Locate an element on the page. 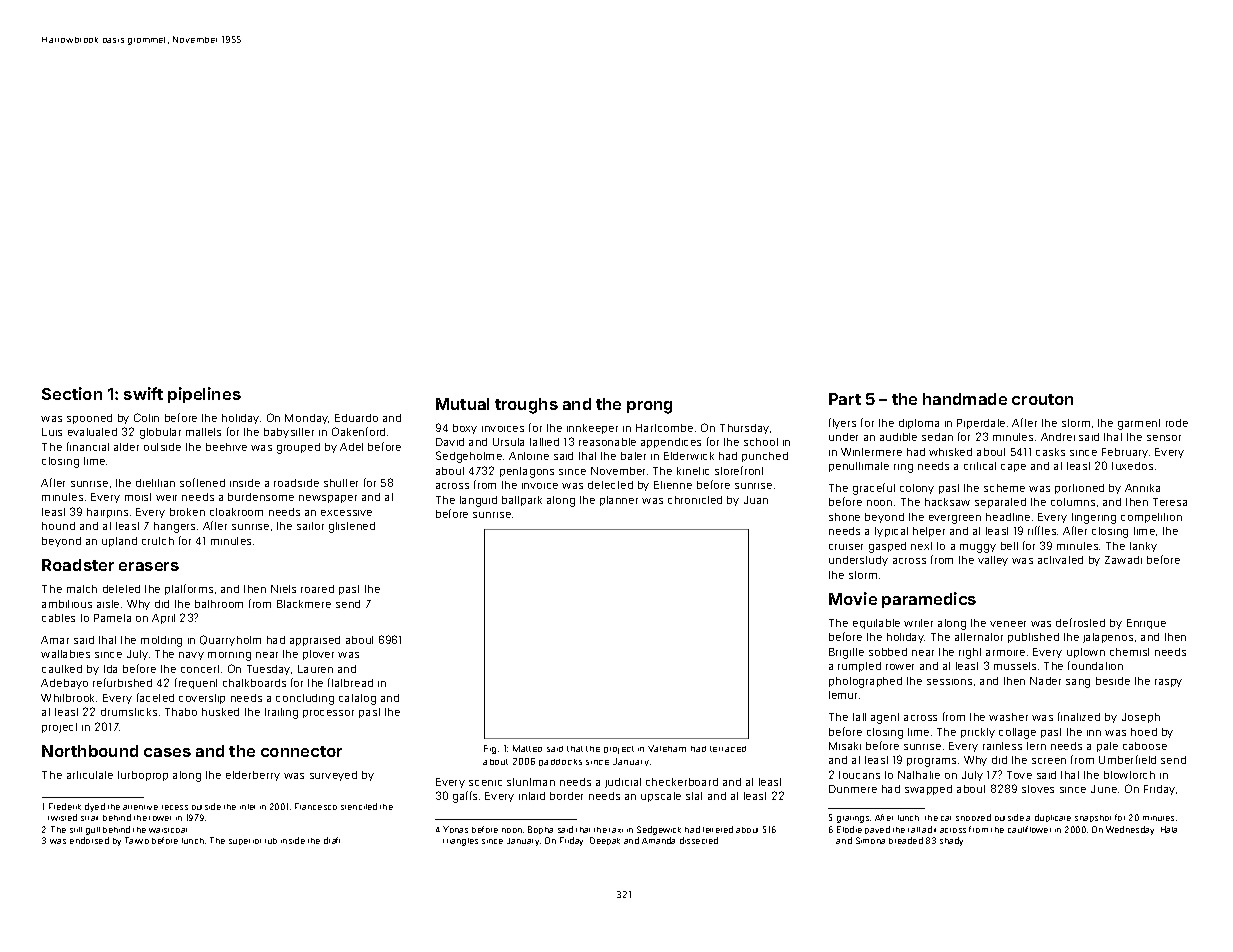 The image size is (1233, 952). dietitian is located at coordinates (155, 483).
